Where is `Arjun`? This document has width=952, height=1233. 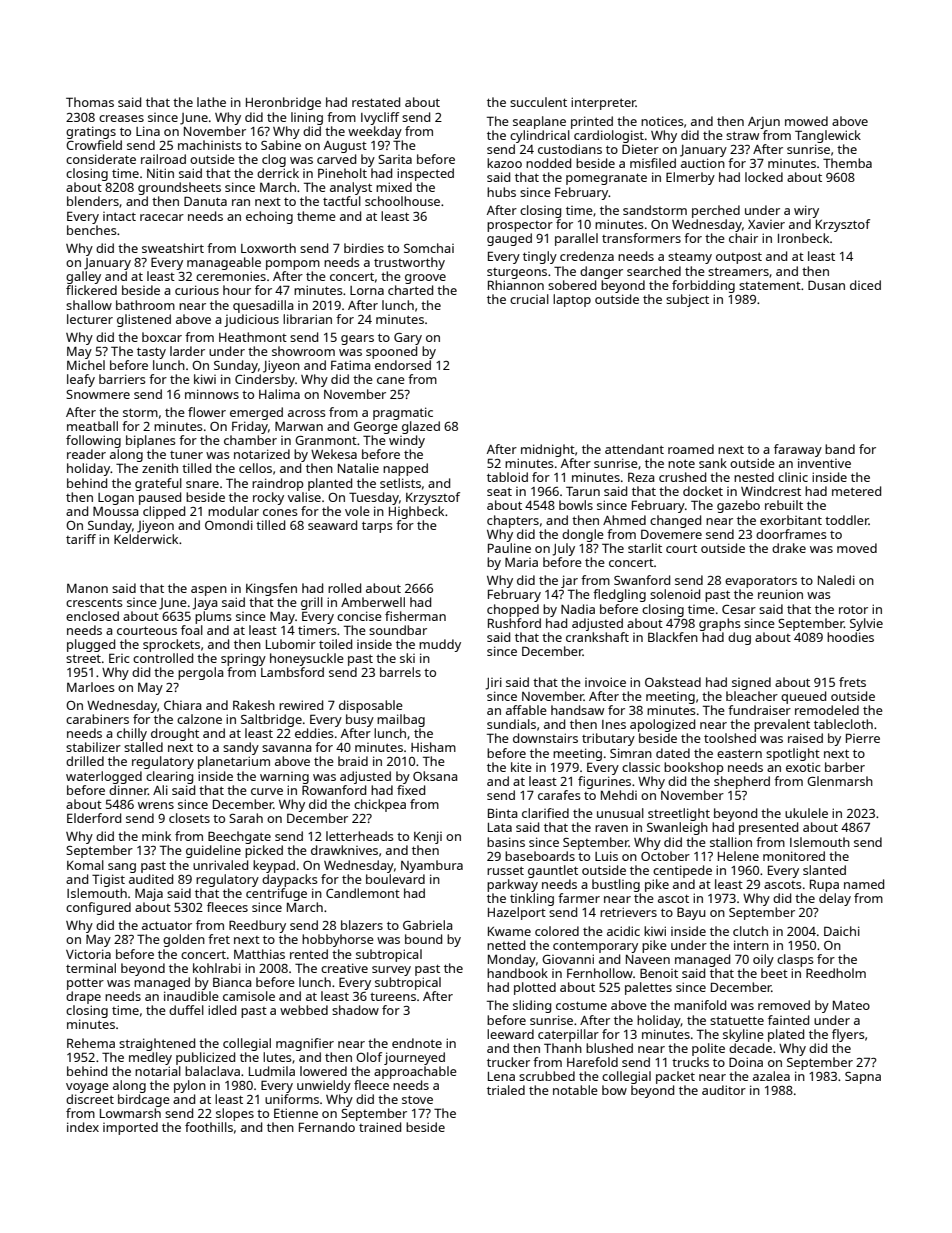 Arjun is located at coordinates (764, 123).
